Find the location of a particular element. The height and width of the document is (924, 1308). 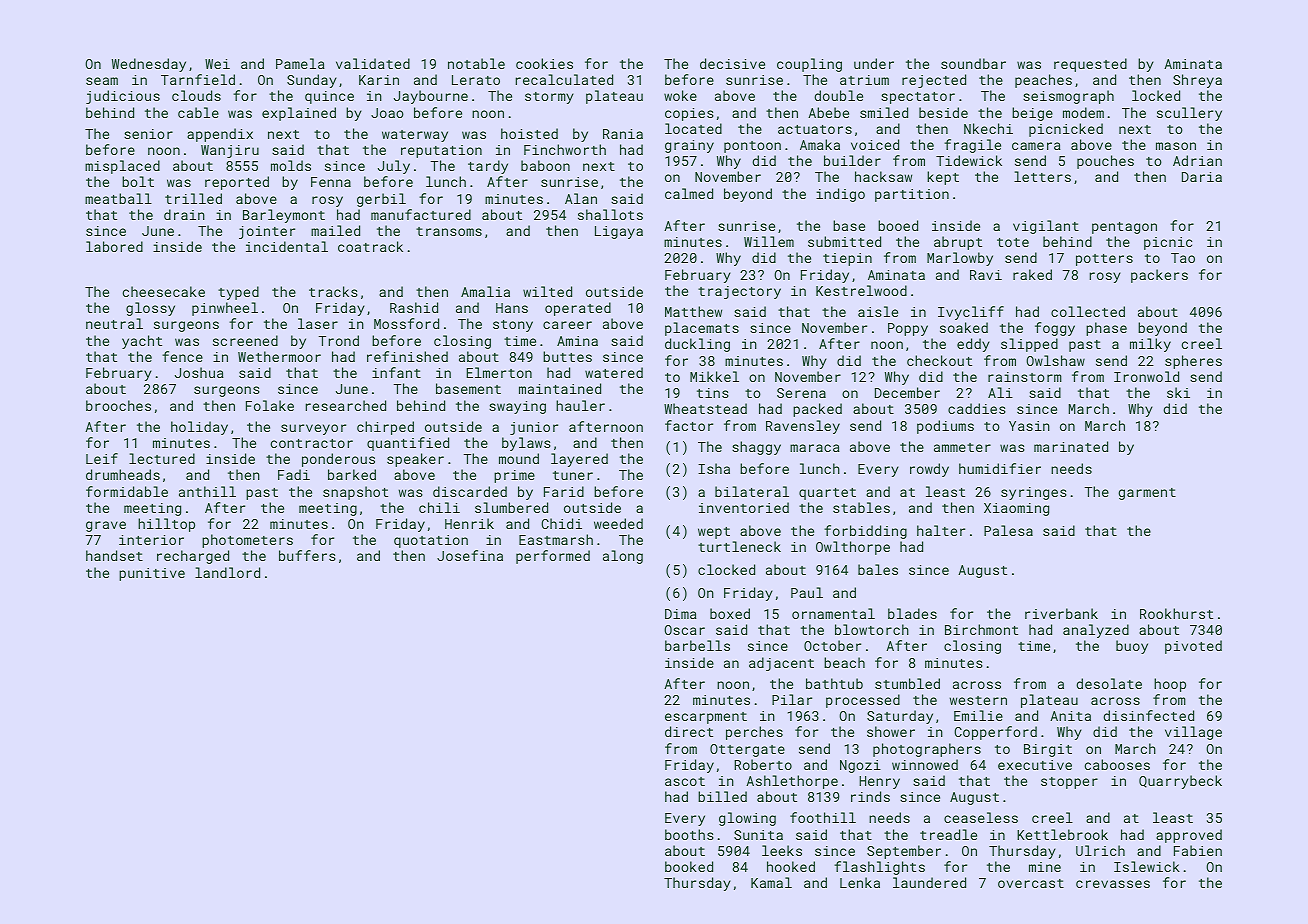

Anita is located at coordinates (1070, 716).
